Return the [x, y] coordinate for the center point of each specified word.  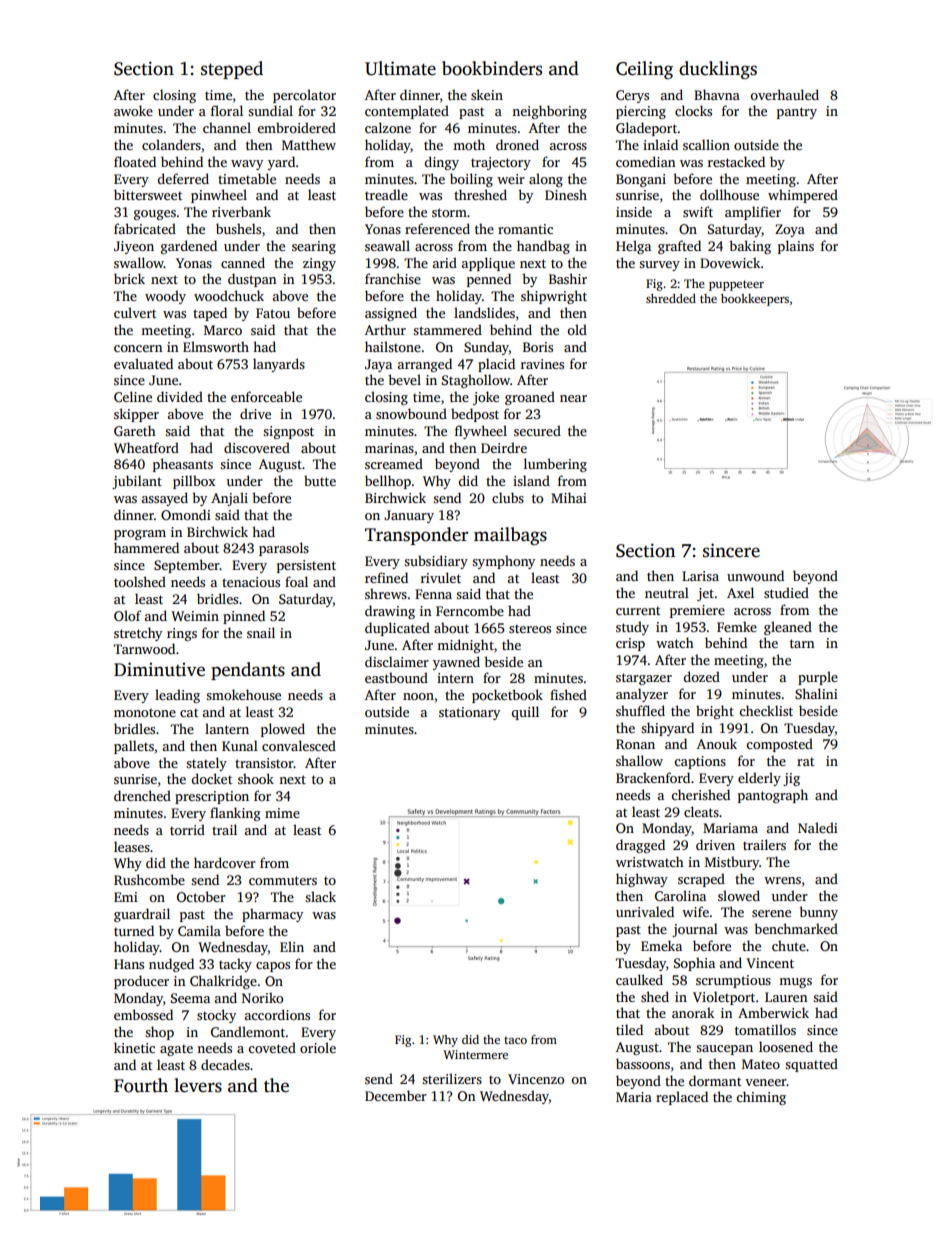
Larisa [700, 576]
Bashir [568, 278]
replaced [682, 1098]
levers [198, 1085]
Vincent [770, 963]
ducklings [718, 70]
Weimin [195, 616]
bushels [238, 228]
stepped [232, 70]
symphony [503, 562]
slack [320, 896]
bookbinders [492, 68]
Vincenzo [536, 1079]
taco [515, 1040]
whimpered [803, 196]
